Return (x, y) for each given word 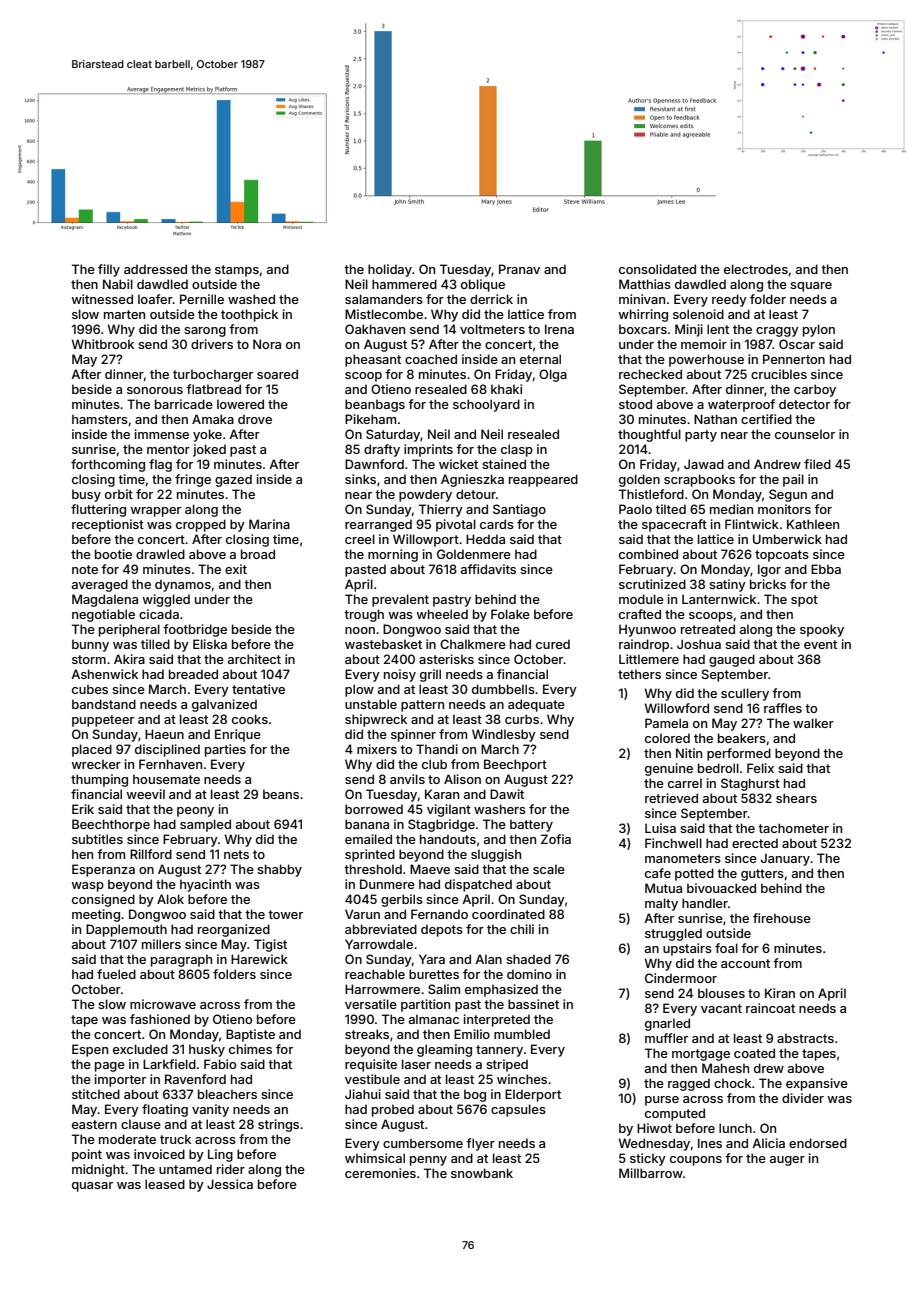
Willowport (426, 540)
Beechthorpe (111, 825)
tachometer (793, 828)
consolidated (657, 269)
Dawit (507, 794)
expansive (817, 1084)
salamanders (384, 299)
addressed (155, 269)
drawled (160, 554)
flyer (480, 1144)
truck (175, 1139)
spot (804, 601)
